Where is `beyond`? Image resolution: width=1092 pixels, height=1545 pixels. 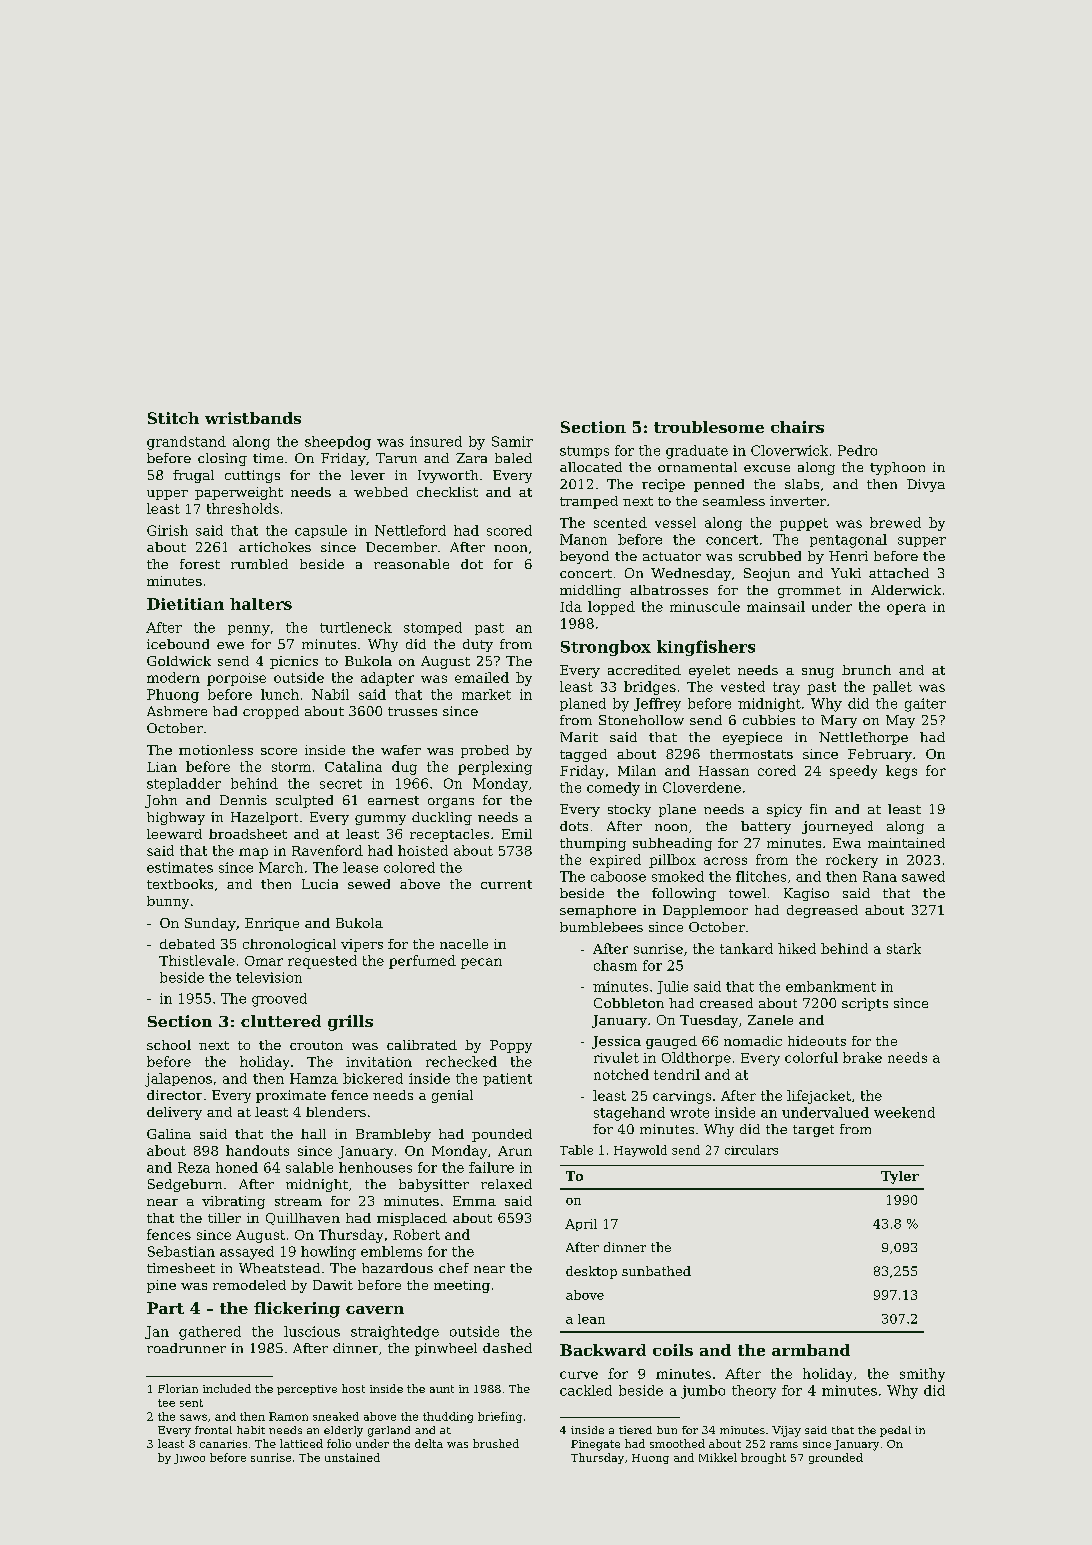 beyond is located at coordinates (584, 557).
